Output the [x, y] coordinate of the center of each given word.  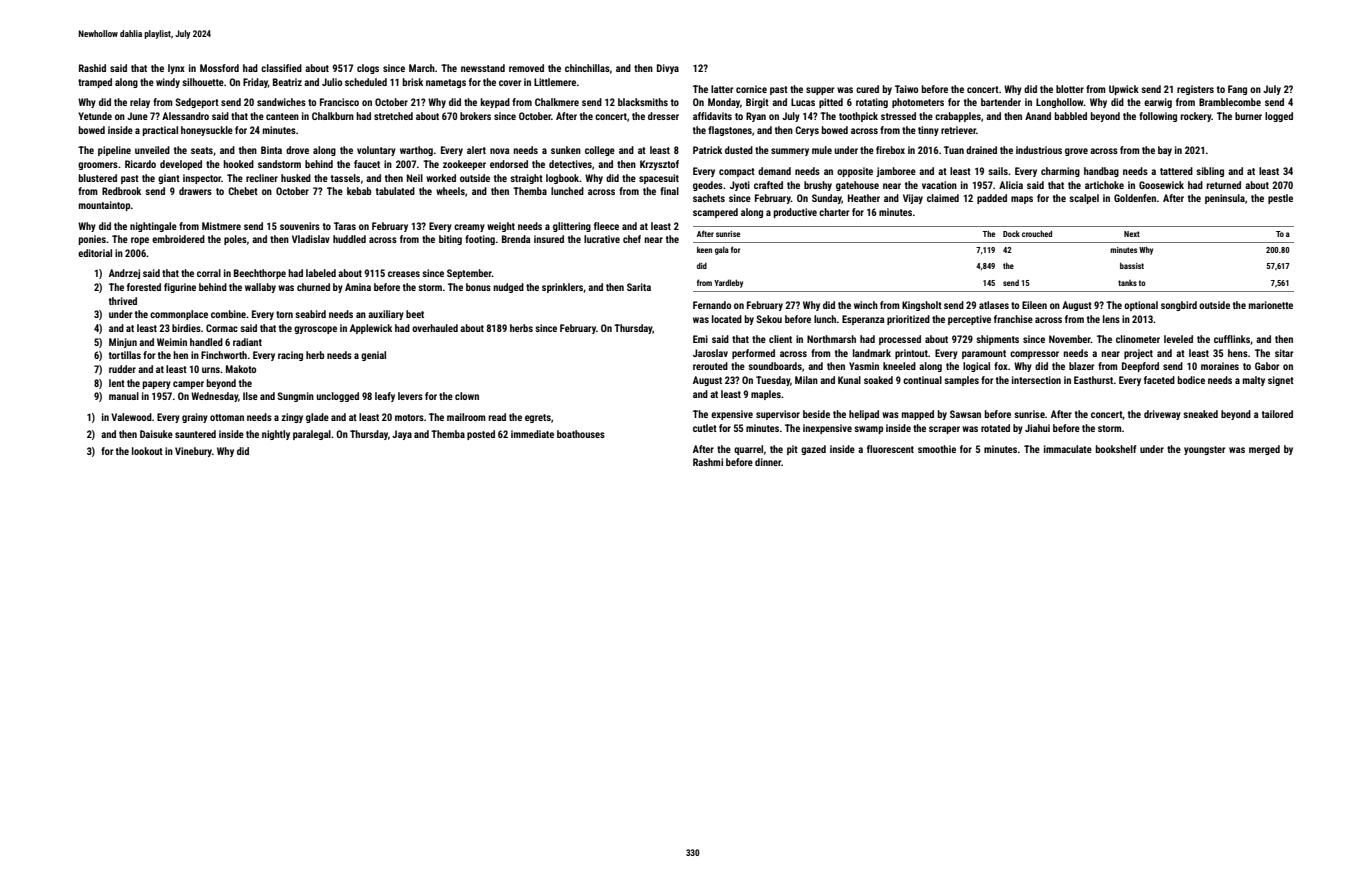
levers [410, 396]
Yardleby [728, 283]
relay [140, 103]
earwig [1158, 103]
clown [467, 396]
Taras [345, 226]
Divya [668, 69]
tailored [1277, 414]
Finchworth [224, 355]
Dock [1011, 233]
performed [753, 354]
